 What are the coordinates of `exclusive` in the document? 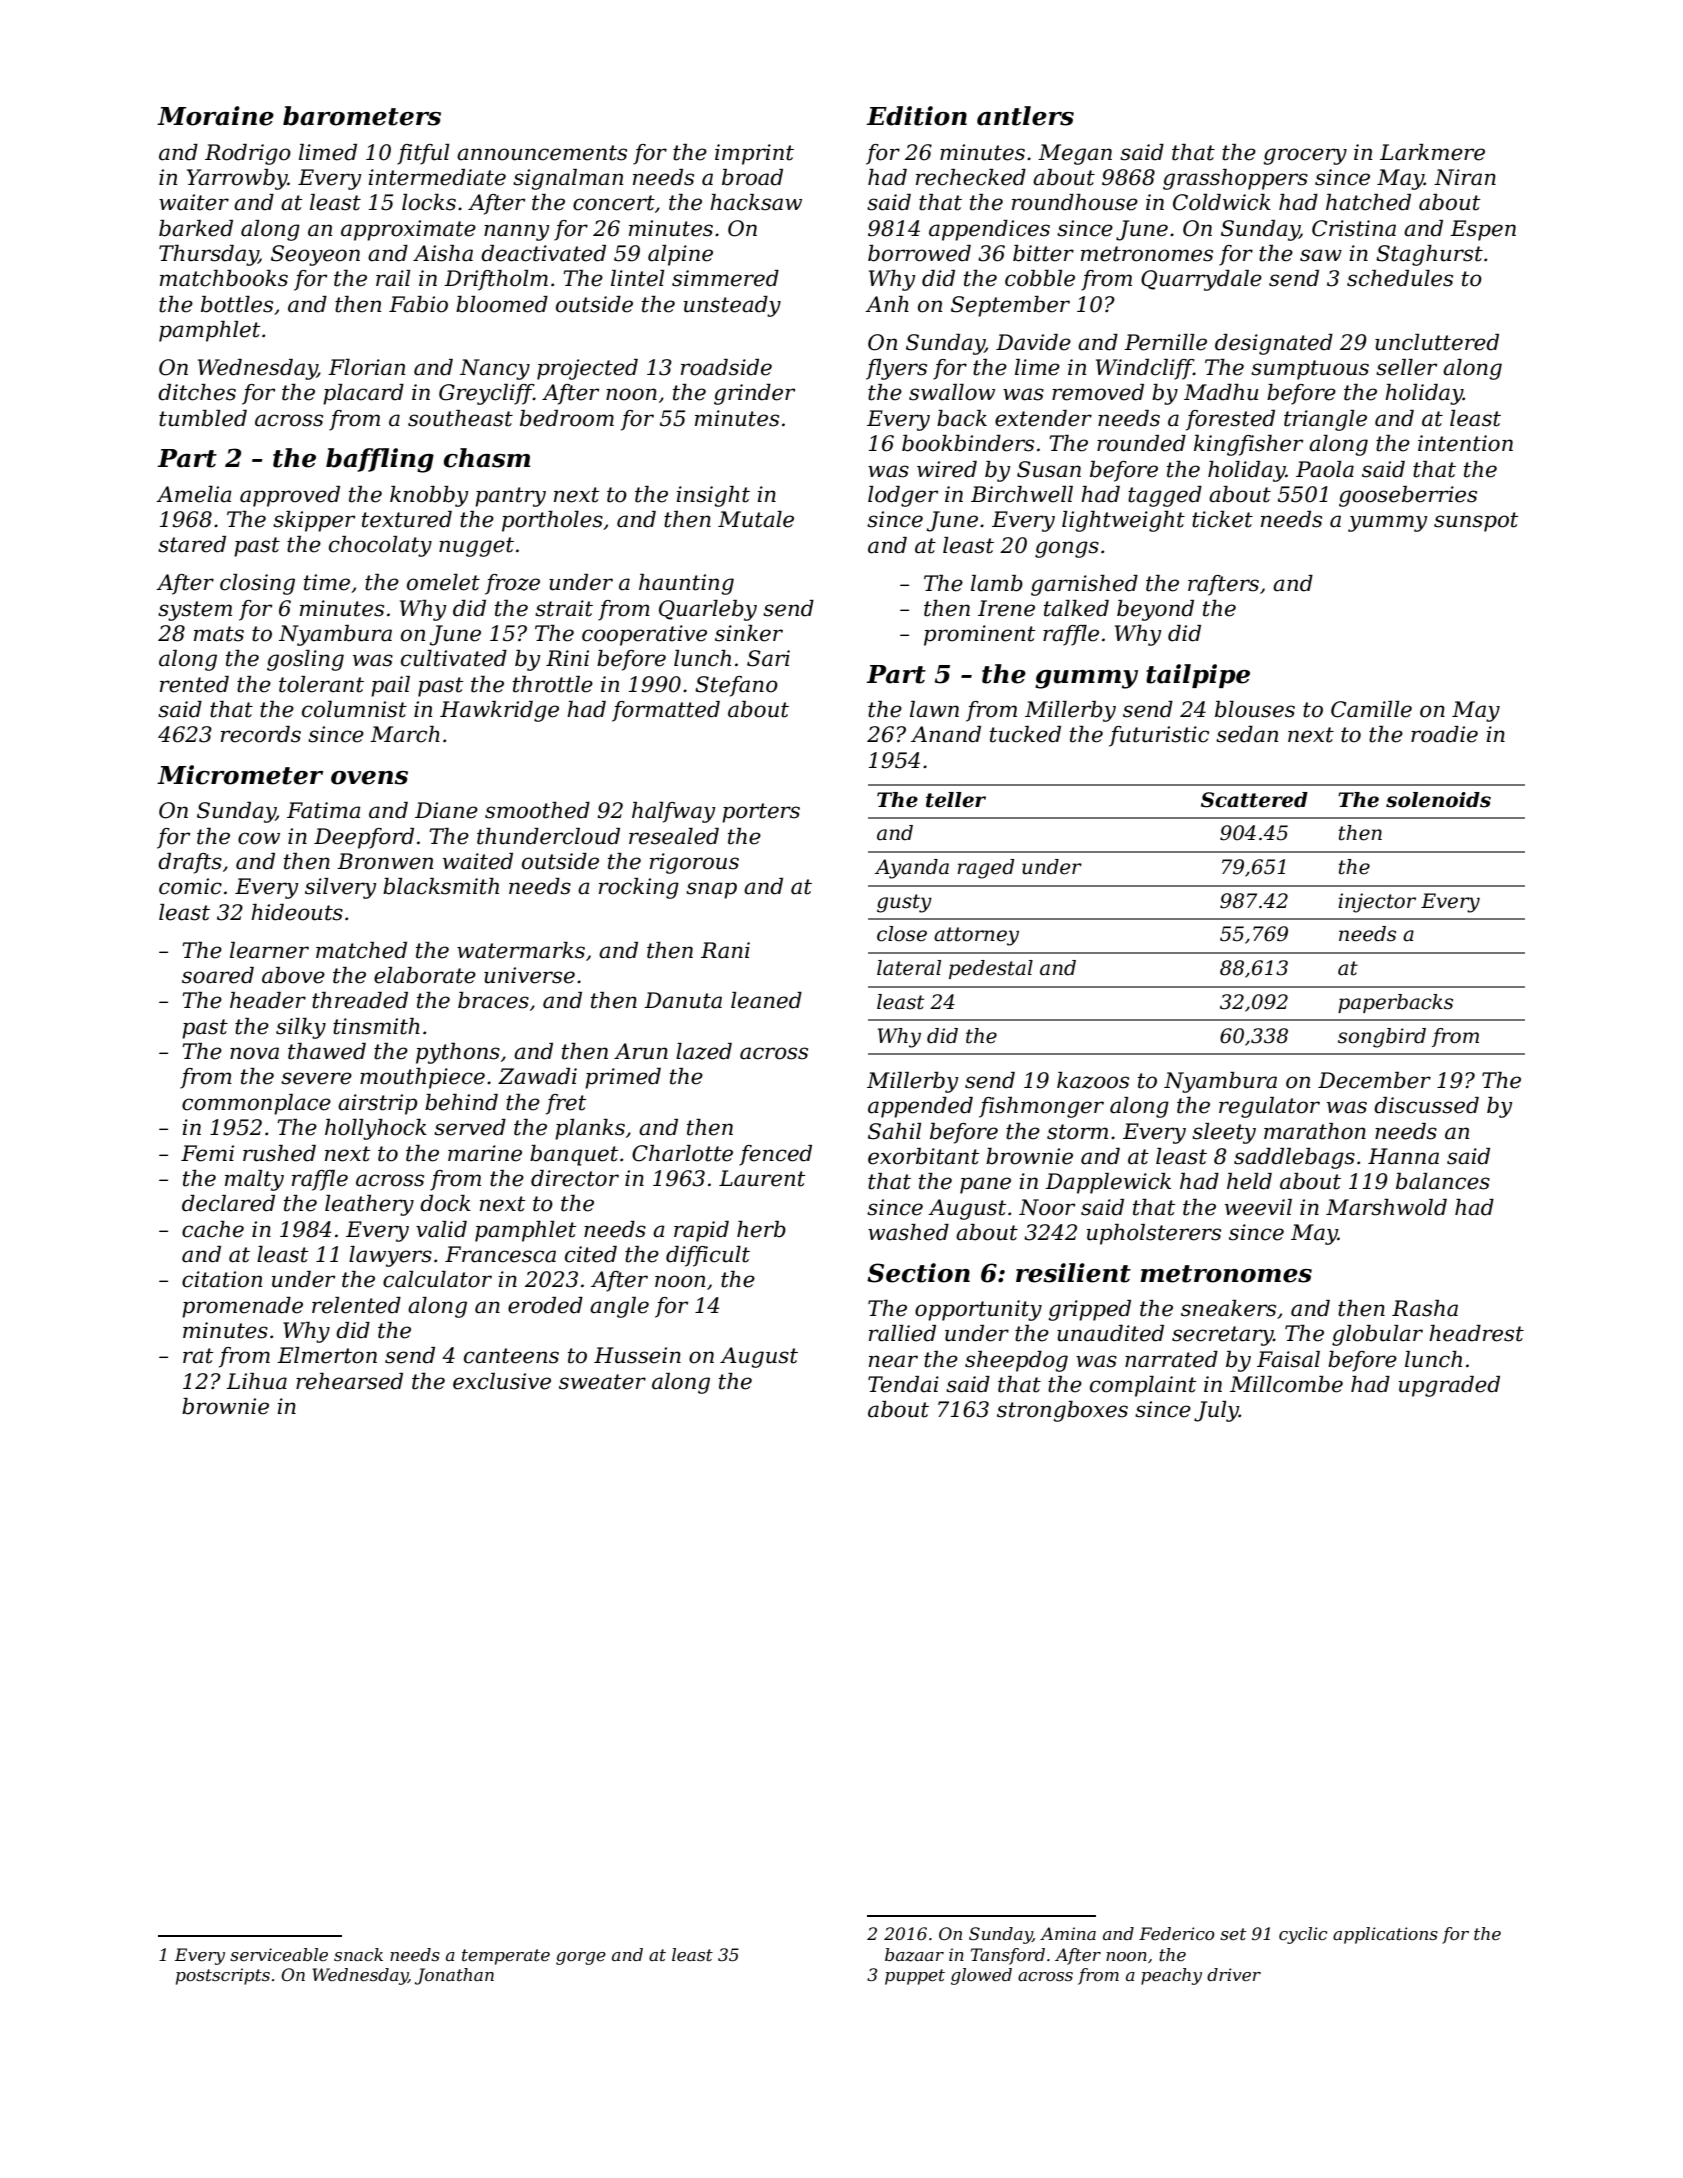 It's located at (502, 1381).
